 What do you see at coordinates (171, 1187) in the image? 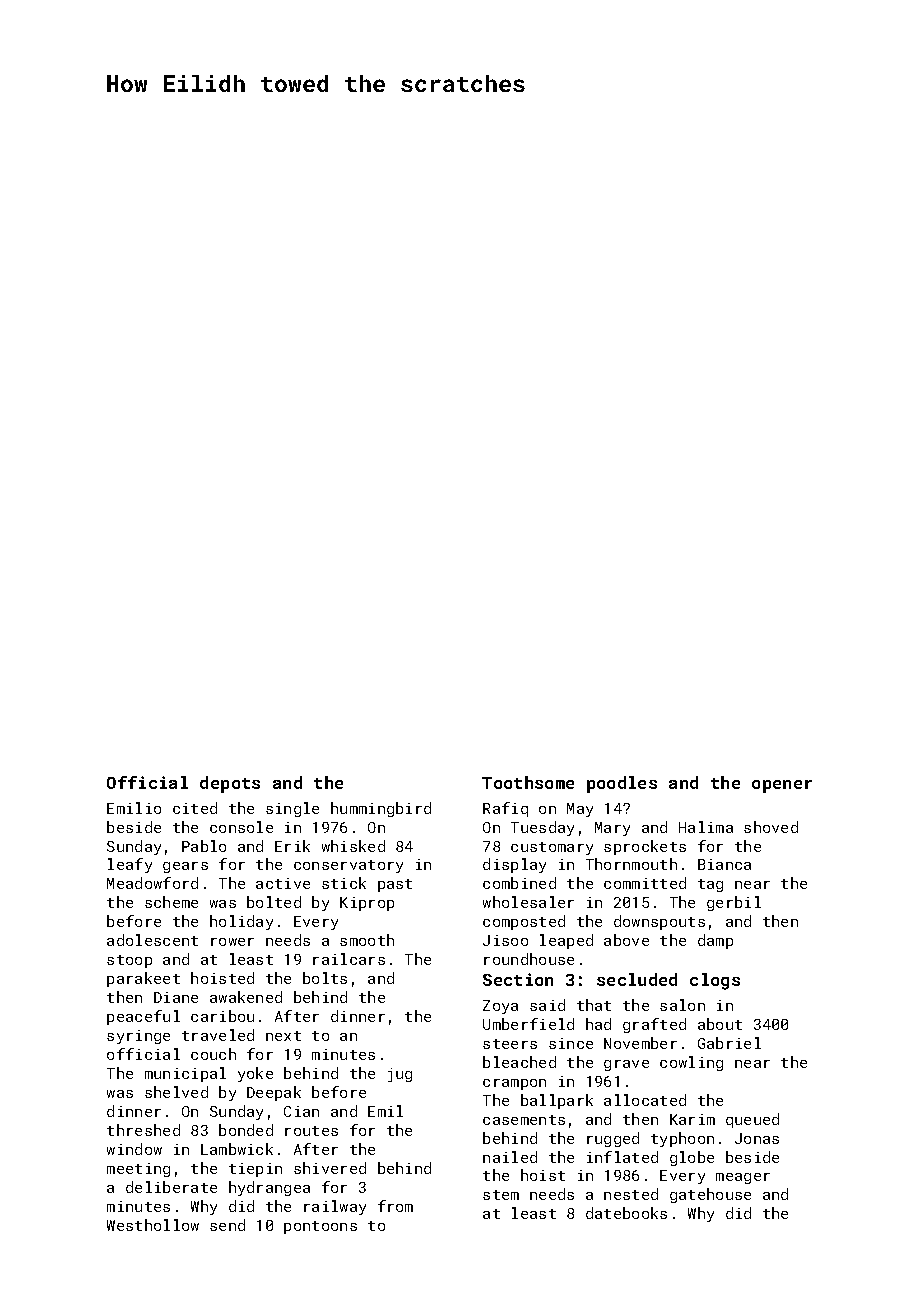
I see `deliberate` at bounding box center [171, 1187].
